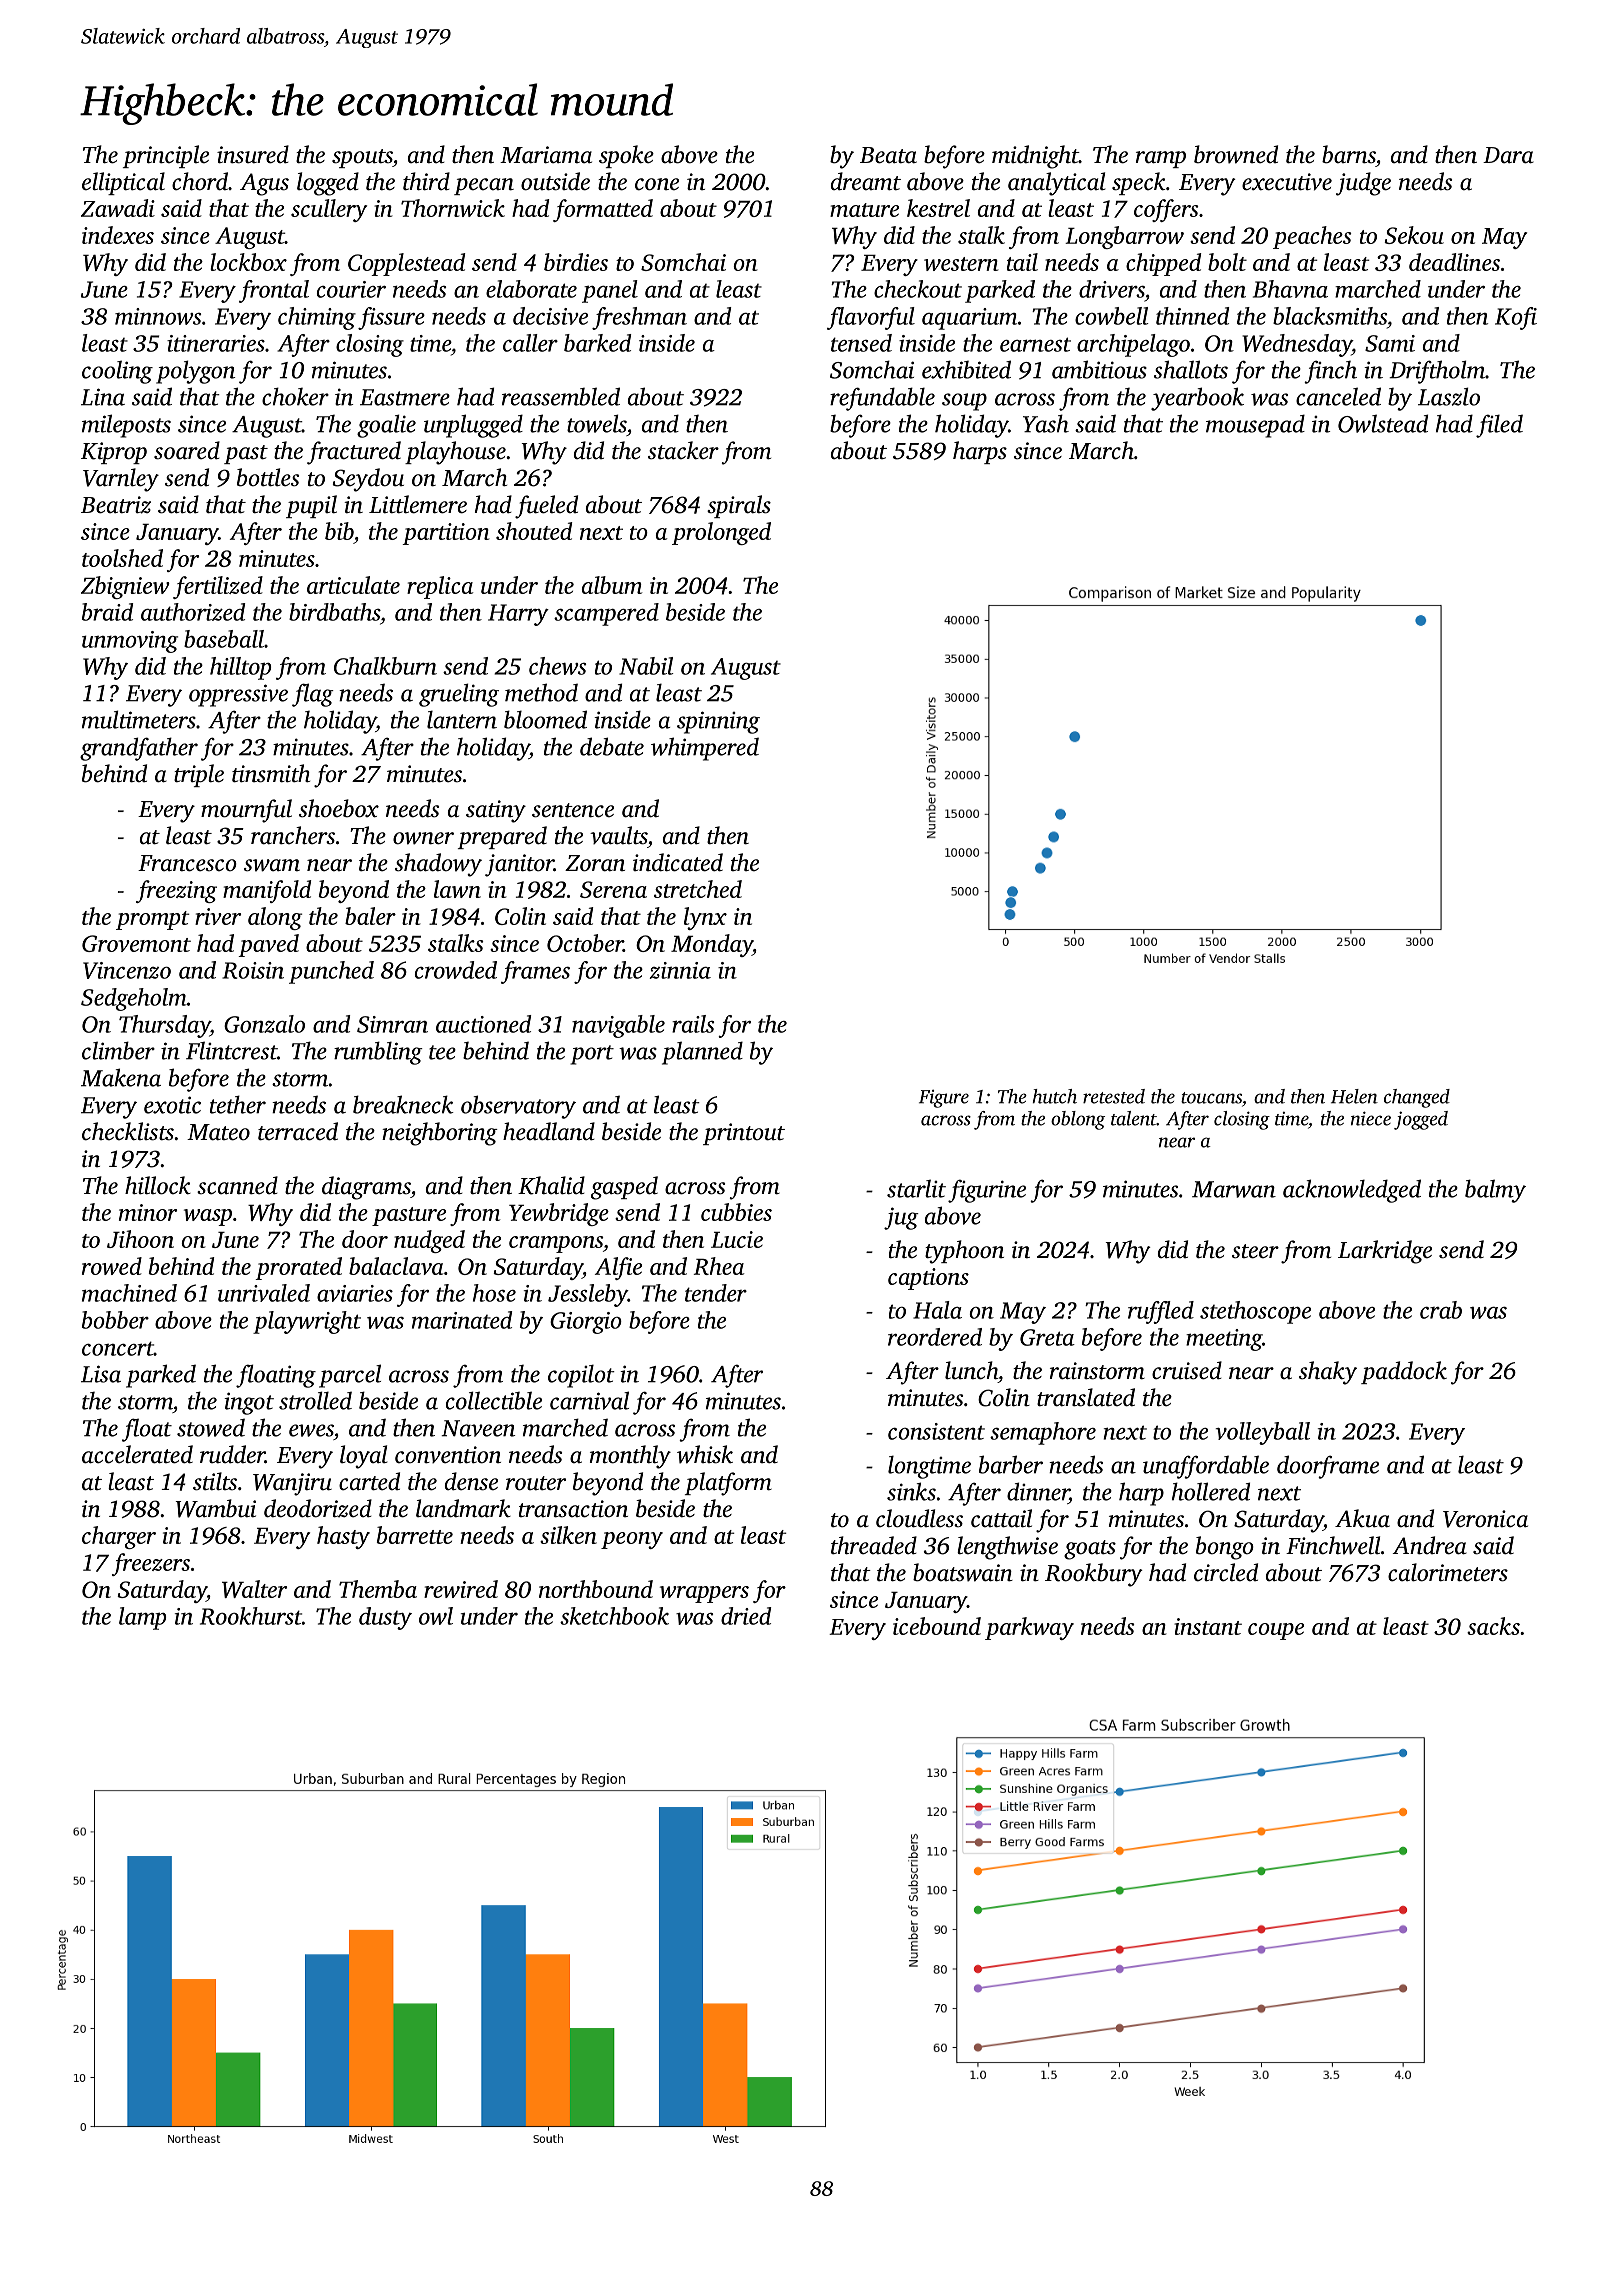  I want to click on crab, so click(1441, 1310).
